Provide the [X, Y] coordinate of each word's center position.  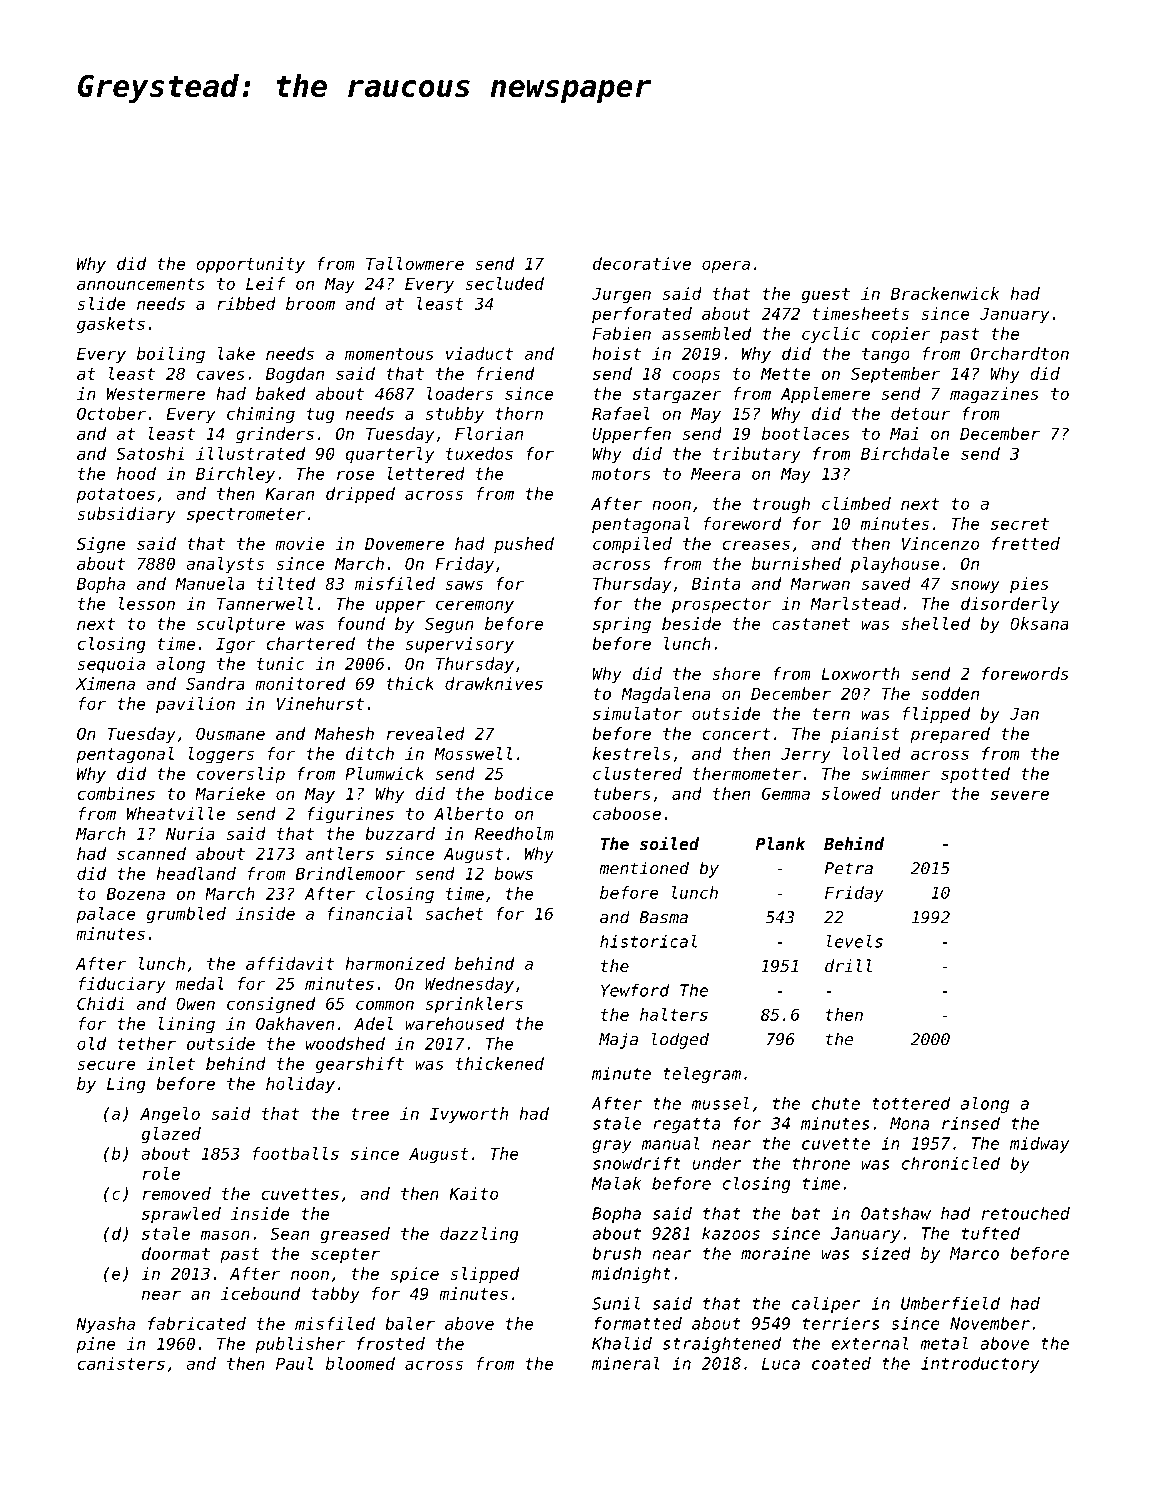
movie [300, 543]
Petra [849, 868]
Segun [449, 625]
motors [621, 474]
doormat [176, 1253]
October [111, 413]
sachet [455, 913]
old [91, 1043]
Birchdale [905, 453]
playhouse [895, 565]
